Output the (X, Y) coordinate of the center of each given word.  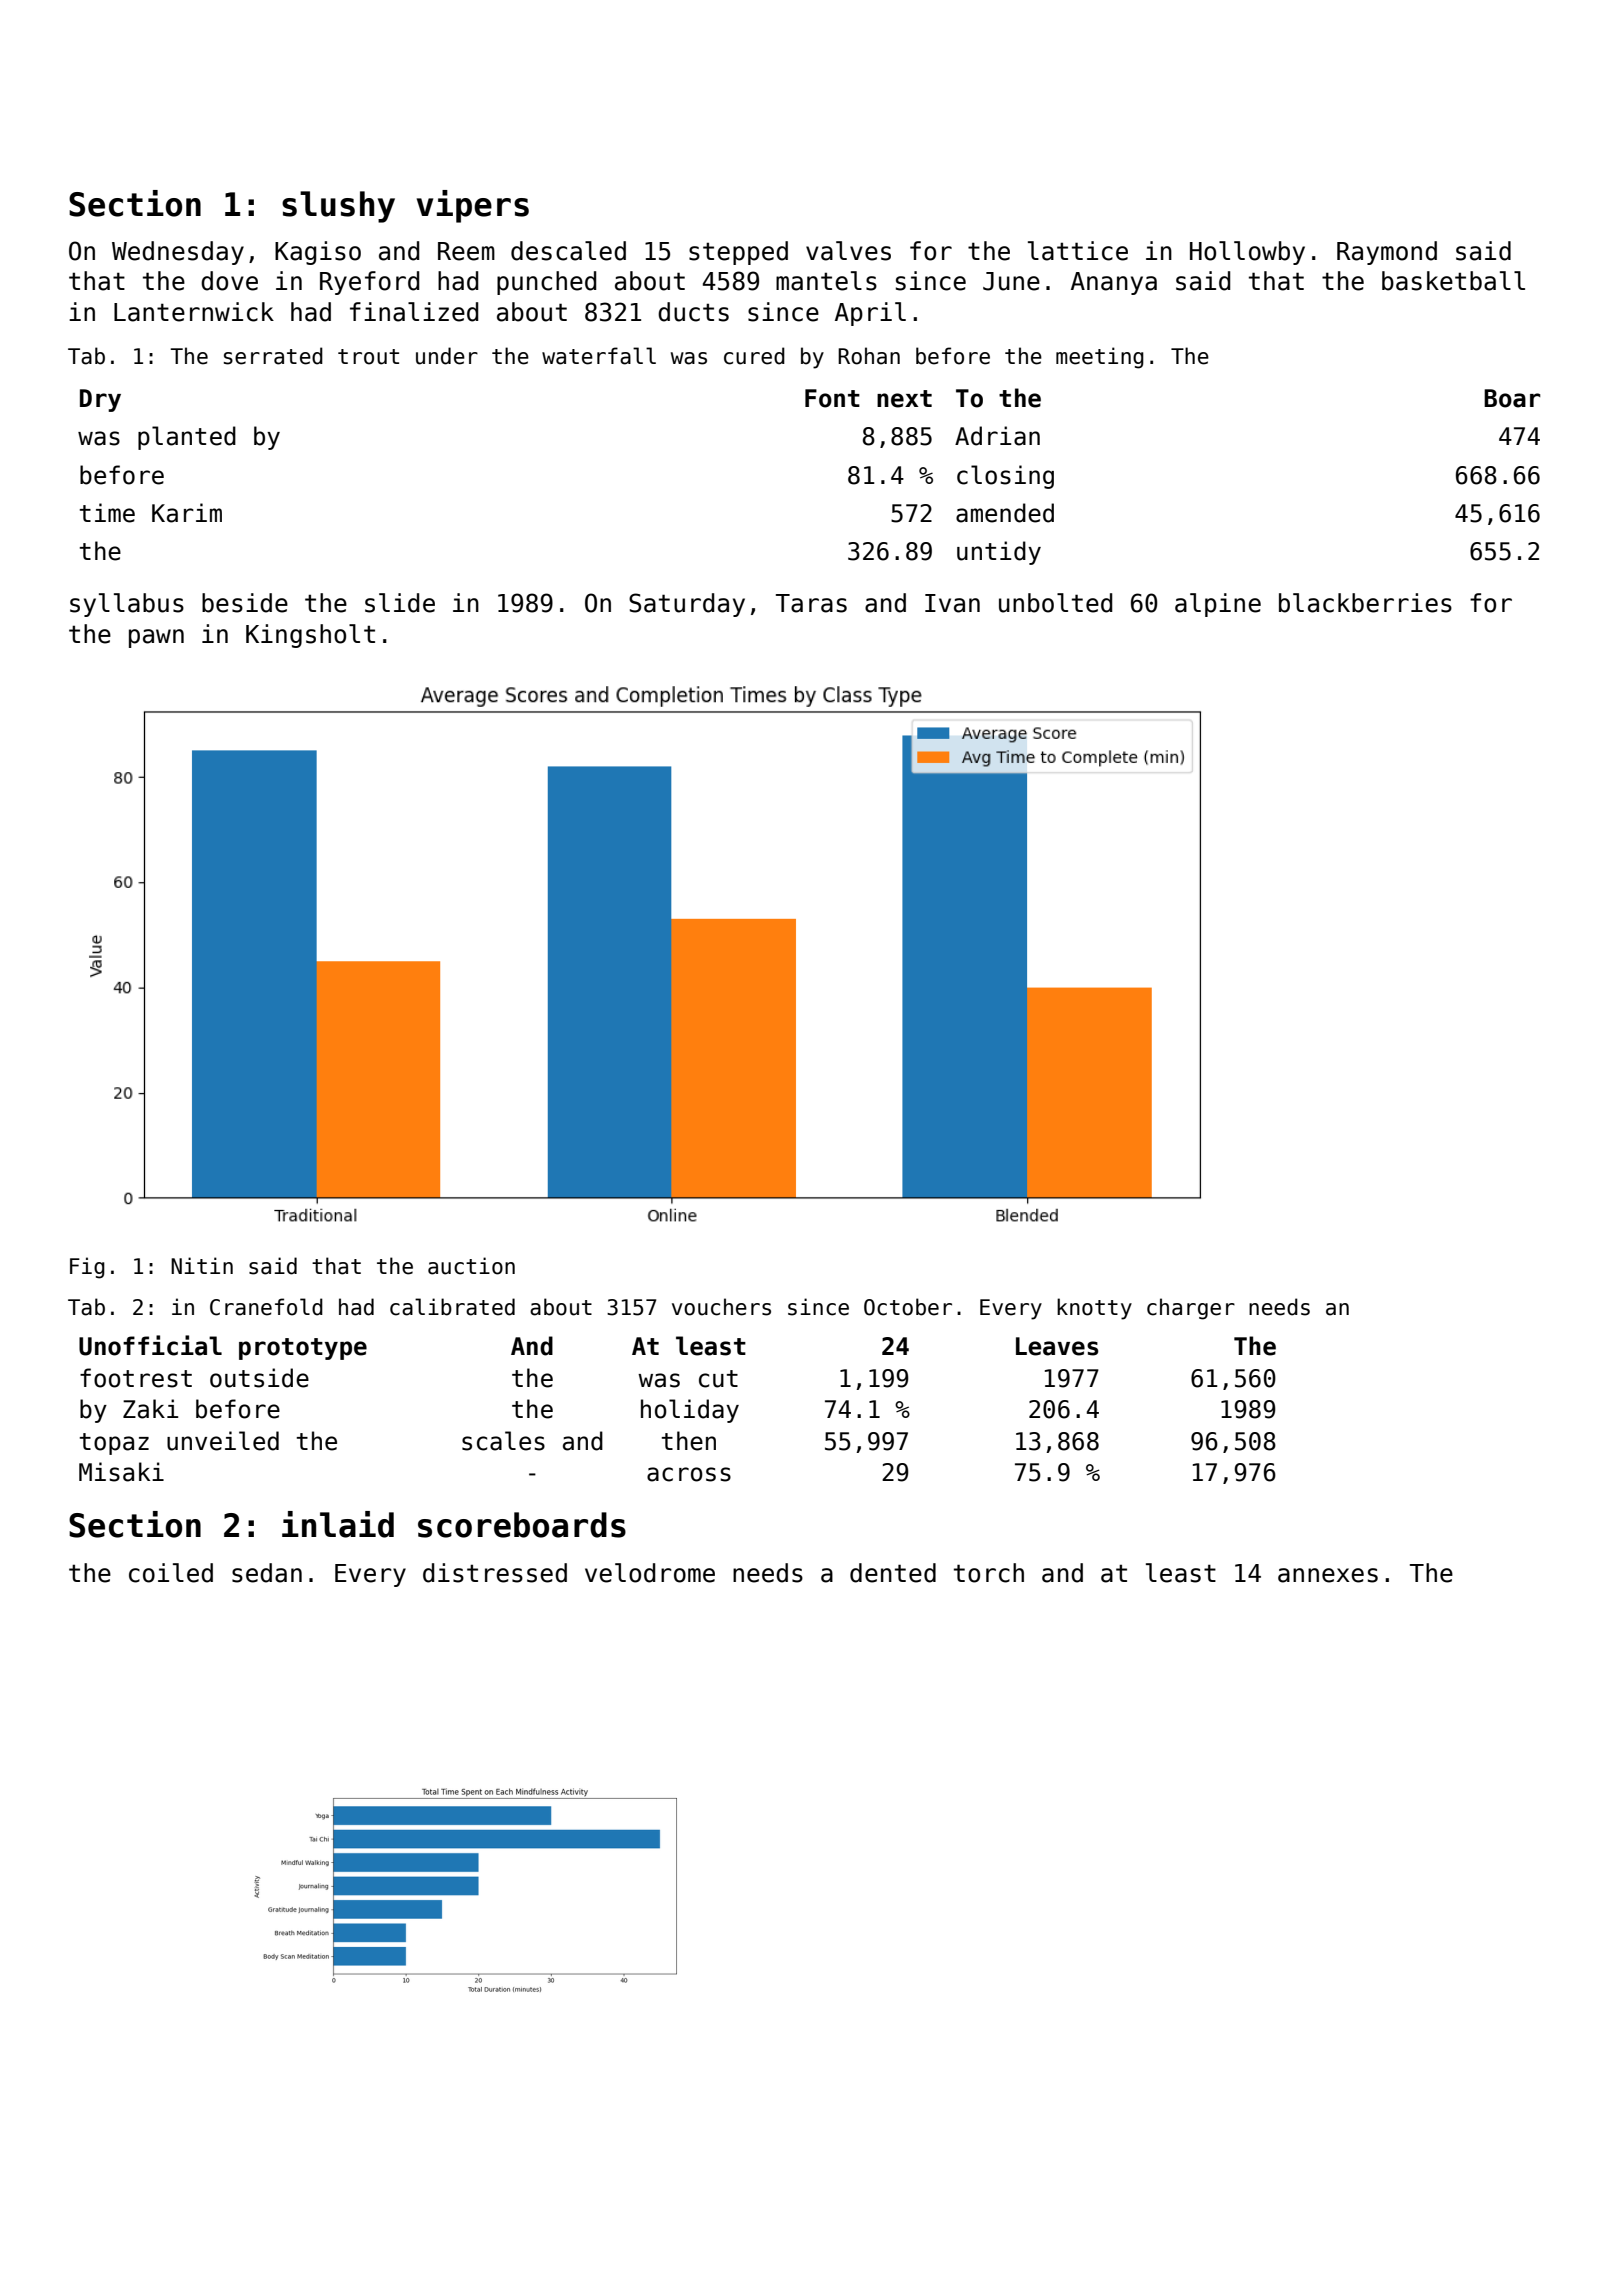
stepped (738, 253)
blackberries (1365, 603)
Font (832, 398)
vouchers (721, 1307)
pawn (156, 638)
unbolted (1055, 603)
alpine (1218, 605)
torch (989, 1573)
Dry (100, 400)
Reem (466, 251)
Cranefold (266, 1307)
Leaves (1057, 1346)
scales (503, 1441)
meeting (1100, 358)
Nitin (202, 1265)
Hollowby (1247, 253)
